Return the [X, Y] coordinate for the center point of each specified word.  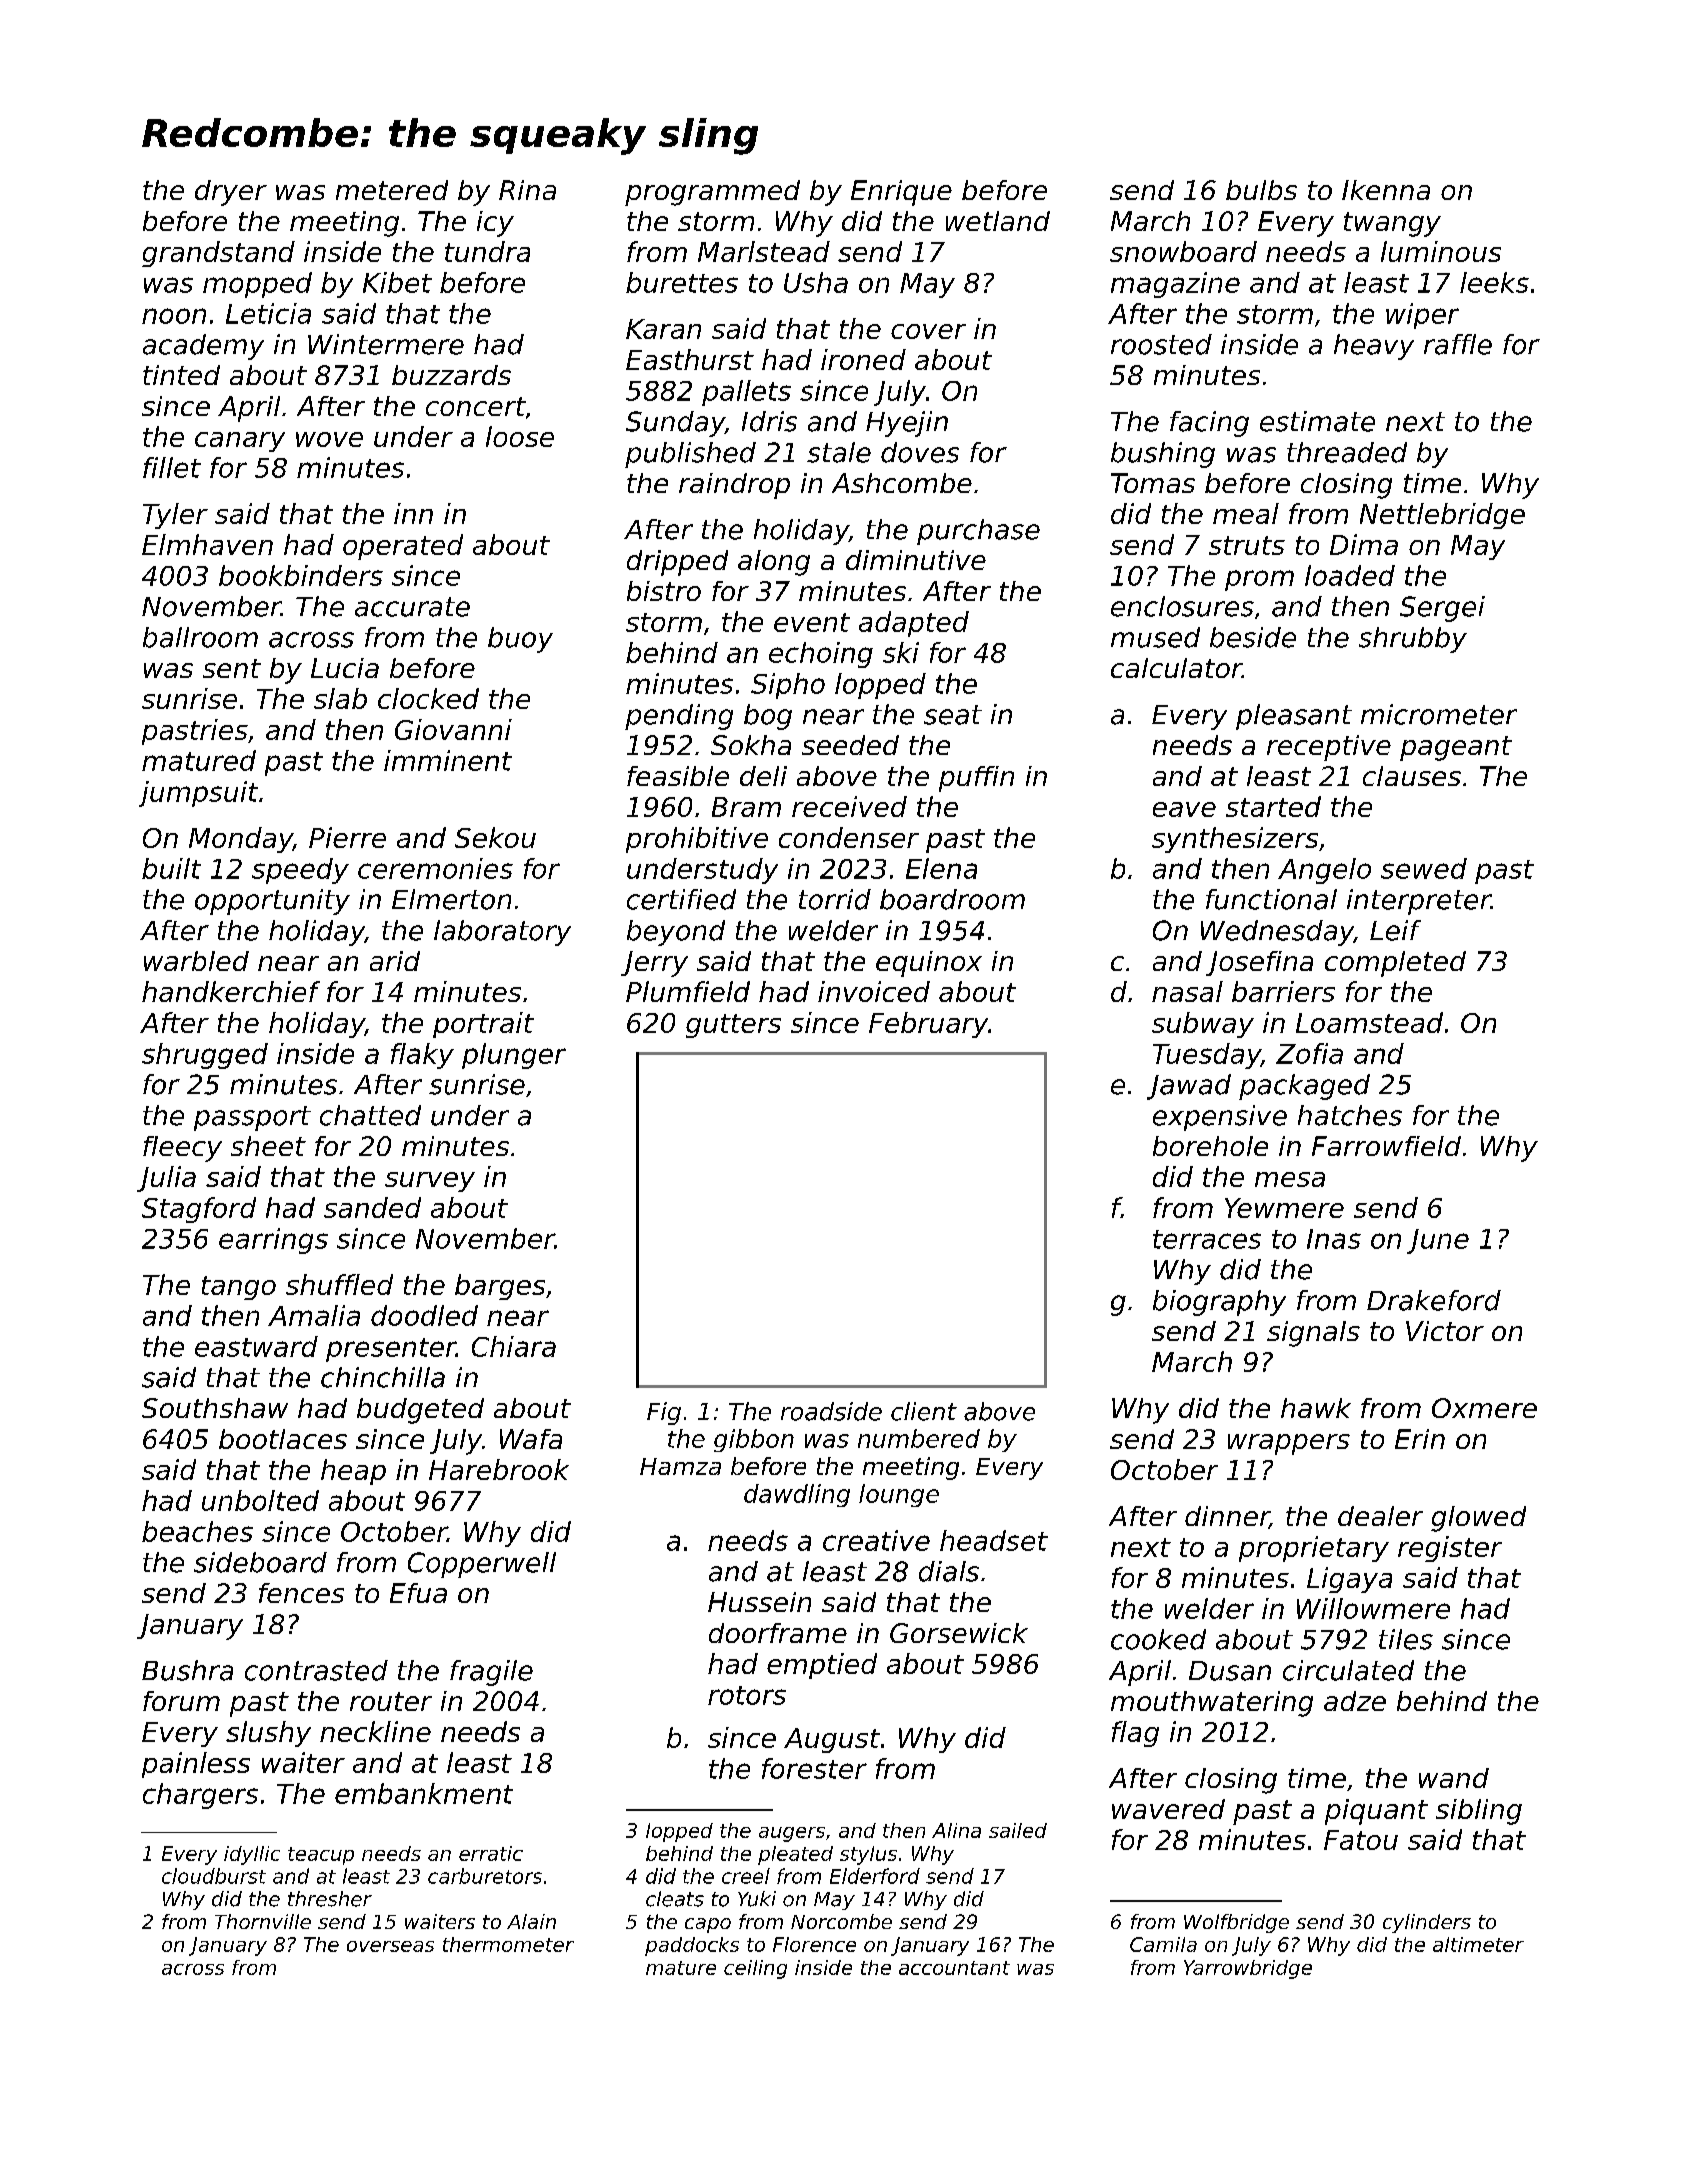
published [690, 455]
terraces [1207, 1239]
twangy [1392, 224]
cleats [675, 1899]
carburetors [485, 1876]
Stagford [199, 1210]
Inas [1334, 1239]
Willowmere [1373, 1608]
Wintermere [386, 344]
